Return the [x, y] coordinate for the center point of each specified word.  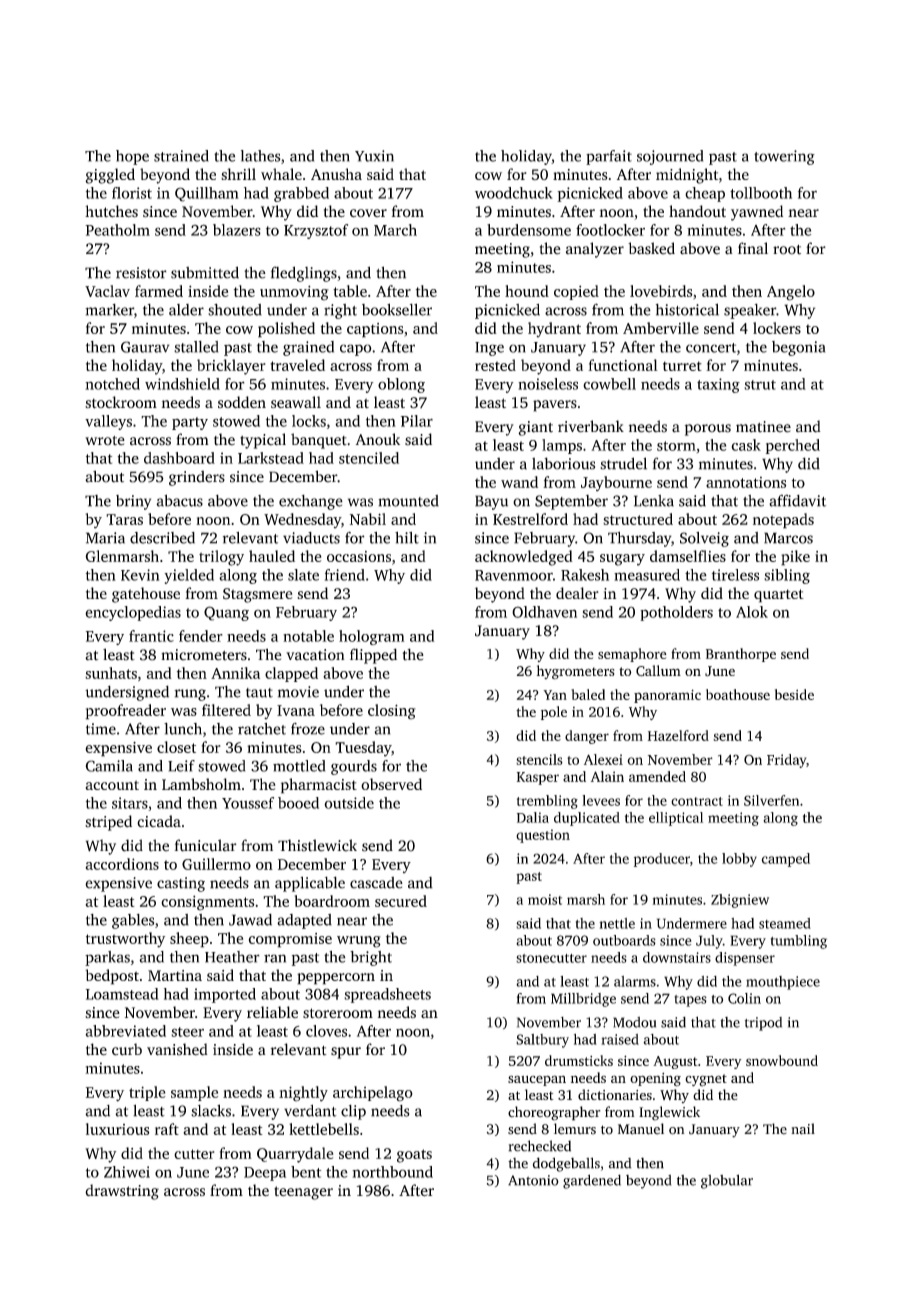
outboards [624, 940]
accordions [122, 864]
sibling [787, 576]
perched [793, 446]
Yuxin [374, 156]
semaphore [632, 655]
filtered [226, 710]
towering [784, 157]
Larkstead [271, 458]
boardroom [332, 901]
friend [345, 575]
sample [194, 1093]
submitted [205, 272]
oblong [401, 385]
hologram [372, 637]
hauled [272, 556]
